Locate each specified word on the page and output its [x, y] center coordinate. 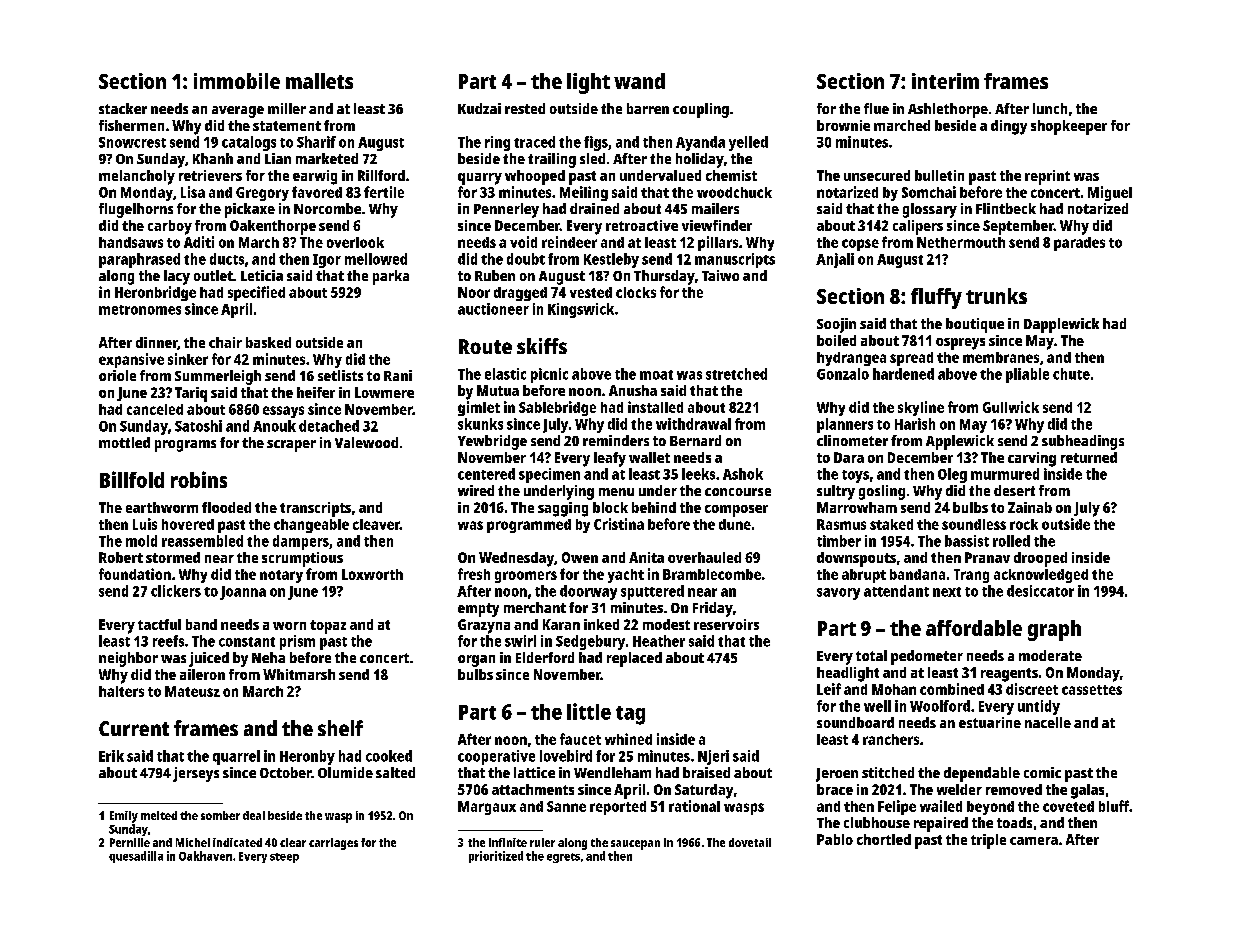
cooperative [496, 757]
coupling [701, 110]
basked [268, 342]
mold [141, 541]
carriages [333, 844]
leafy [610, 459]
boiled [836, 340]
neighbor [128, 659]
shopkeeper [1069, 127]
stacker [123, 108]
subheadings [1083, 442]
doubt [526, 259]
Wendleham [612, 772]
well [877, 706]
